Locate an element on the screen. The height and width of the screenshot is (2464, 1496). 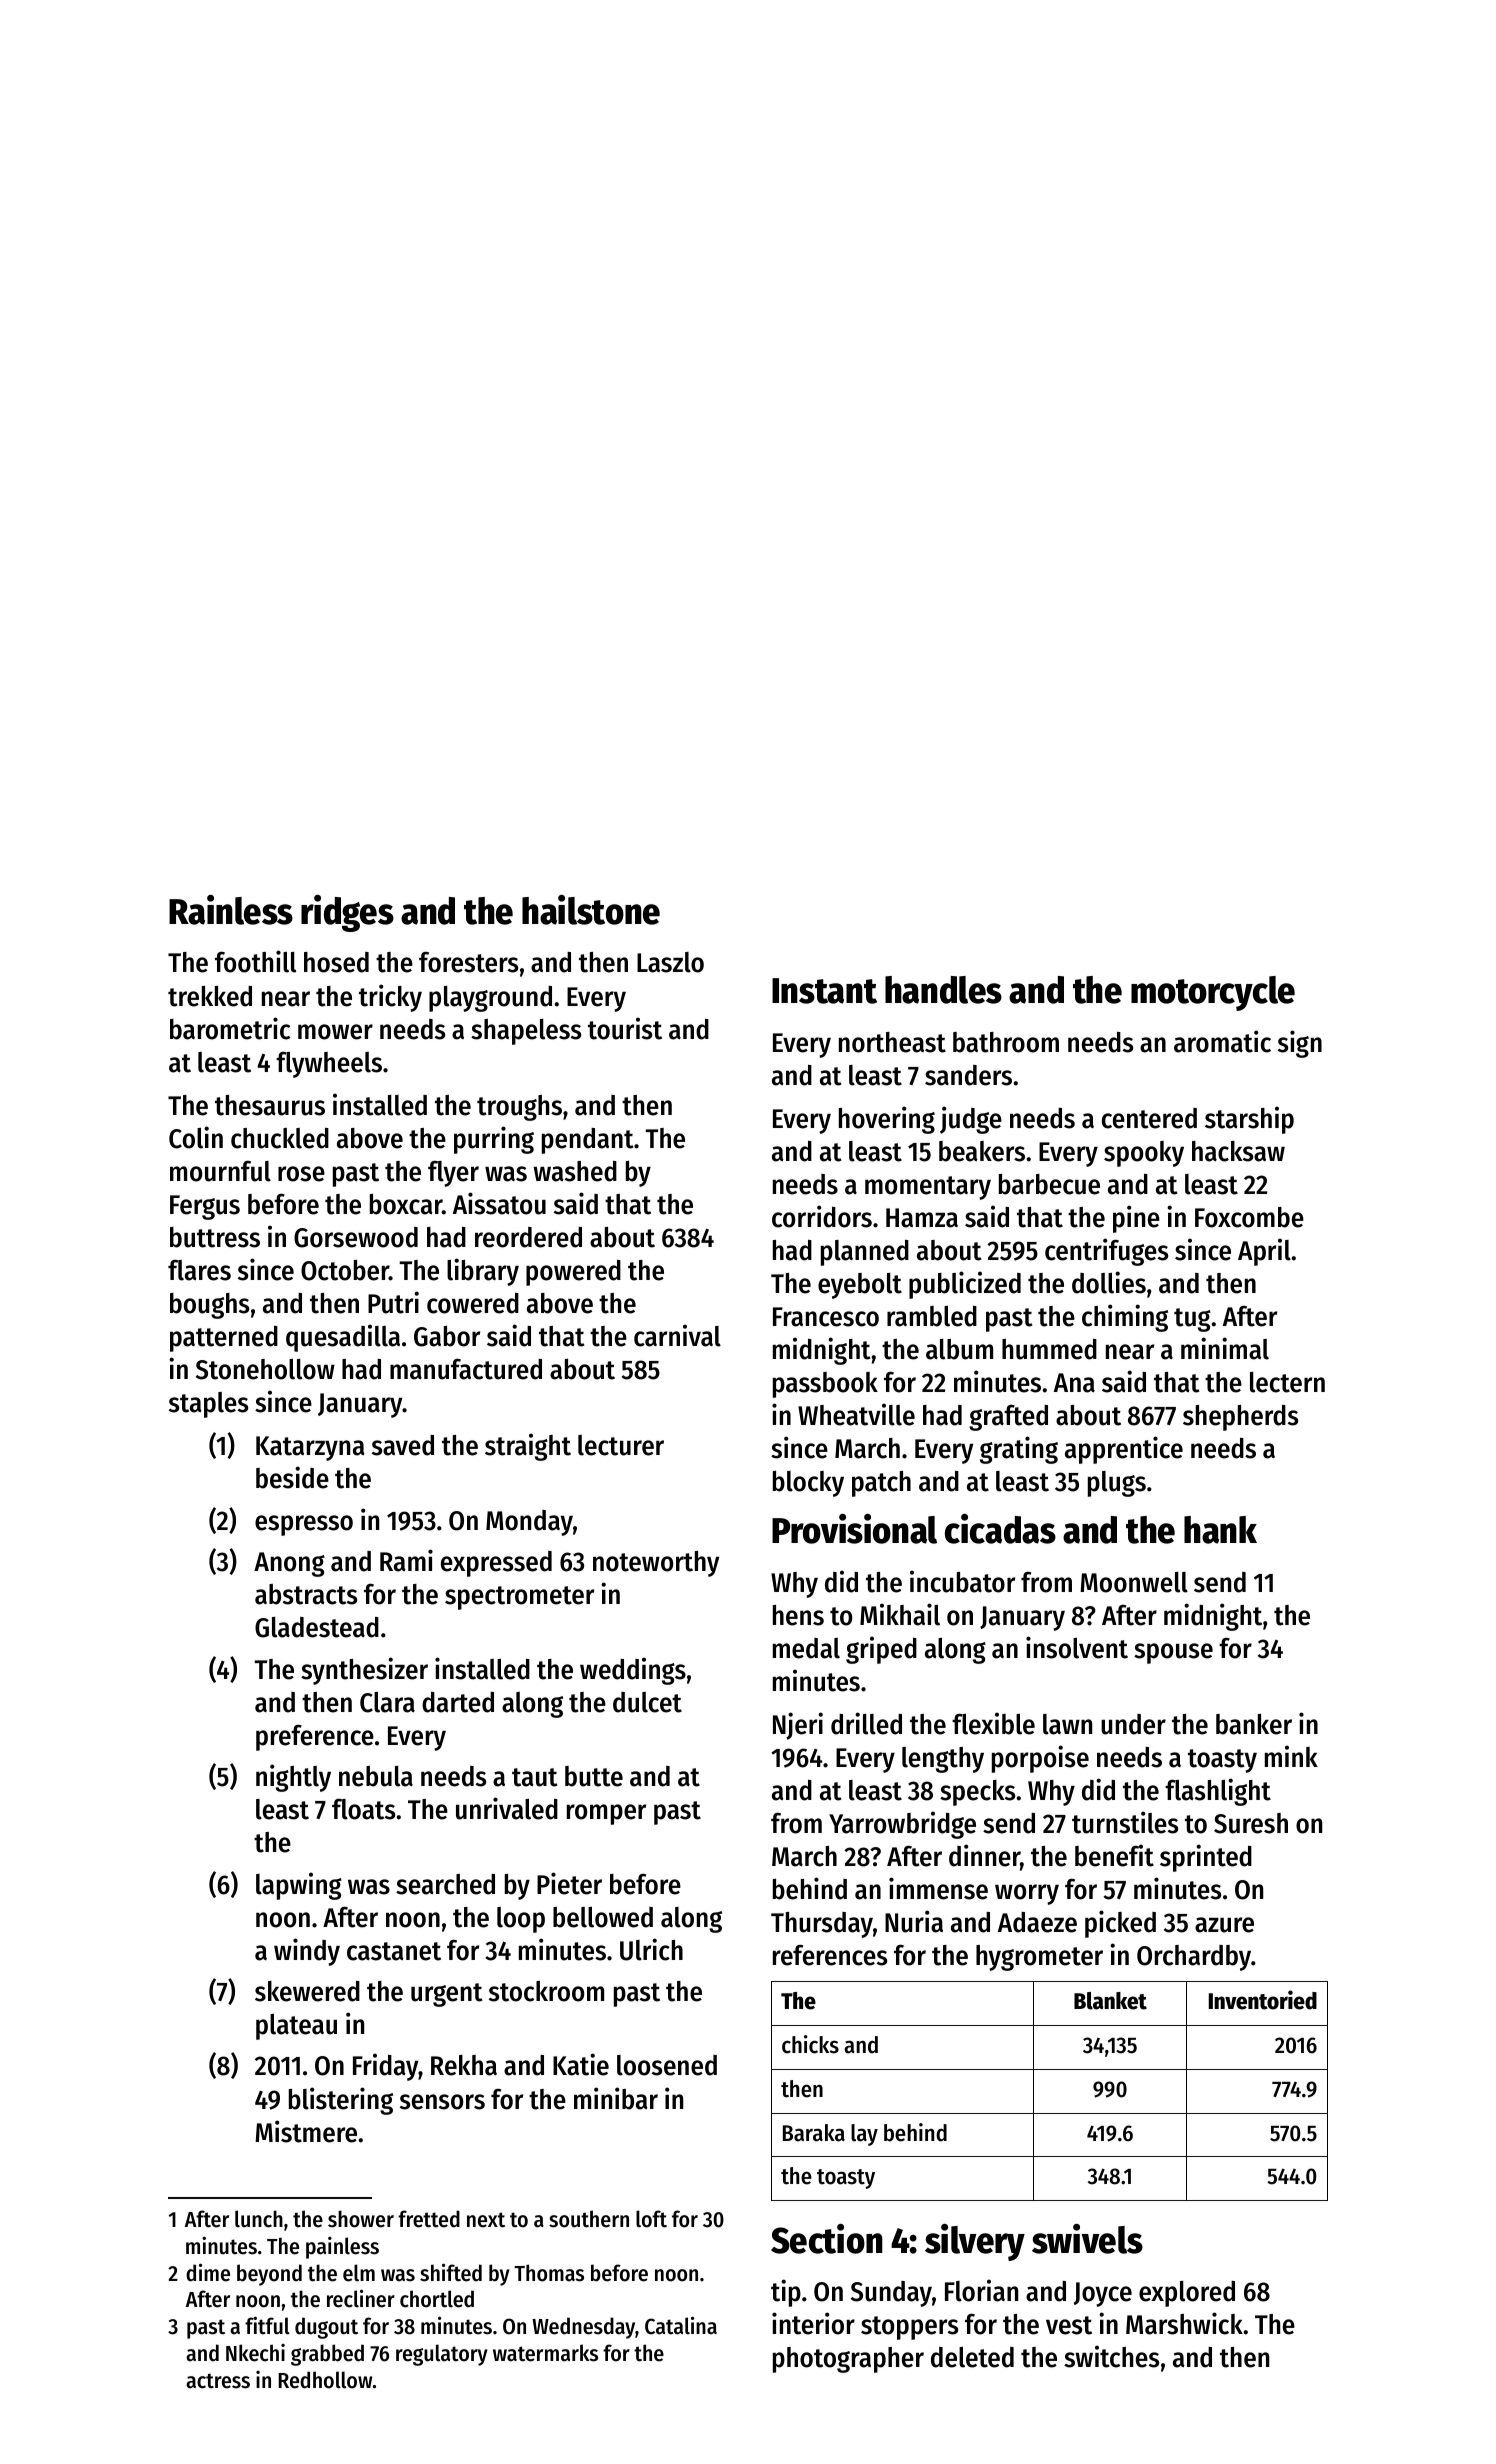
Section is located at coordinates (827, 2239).
